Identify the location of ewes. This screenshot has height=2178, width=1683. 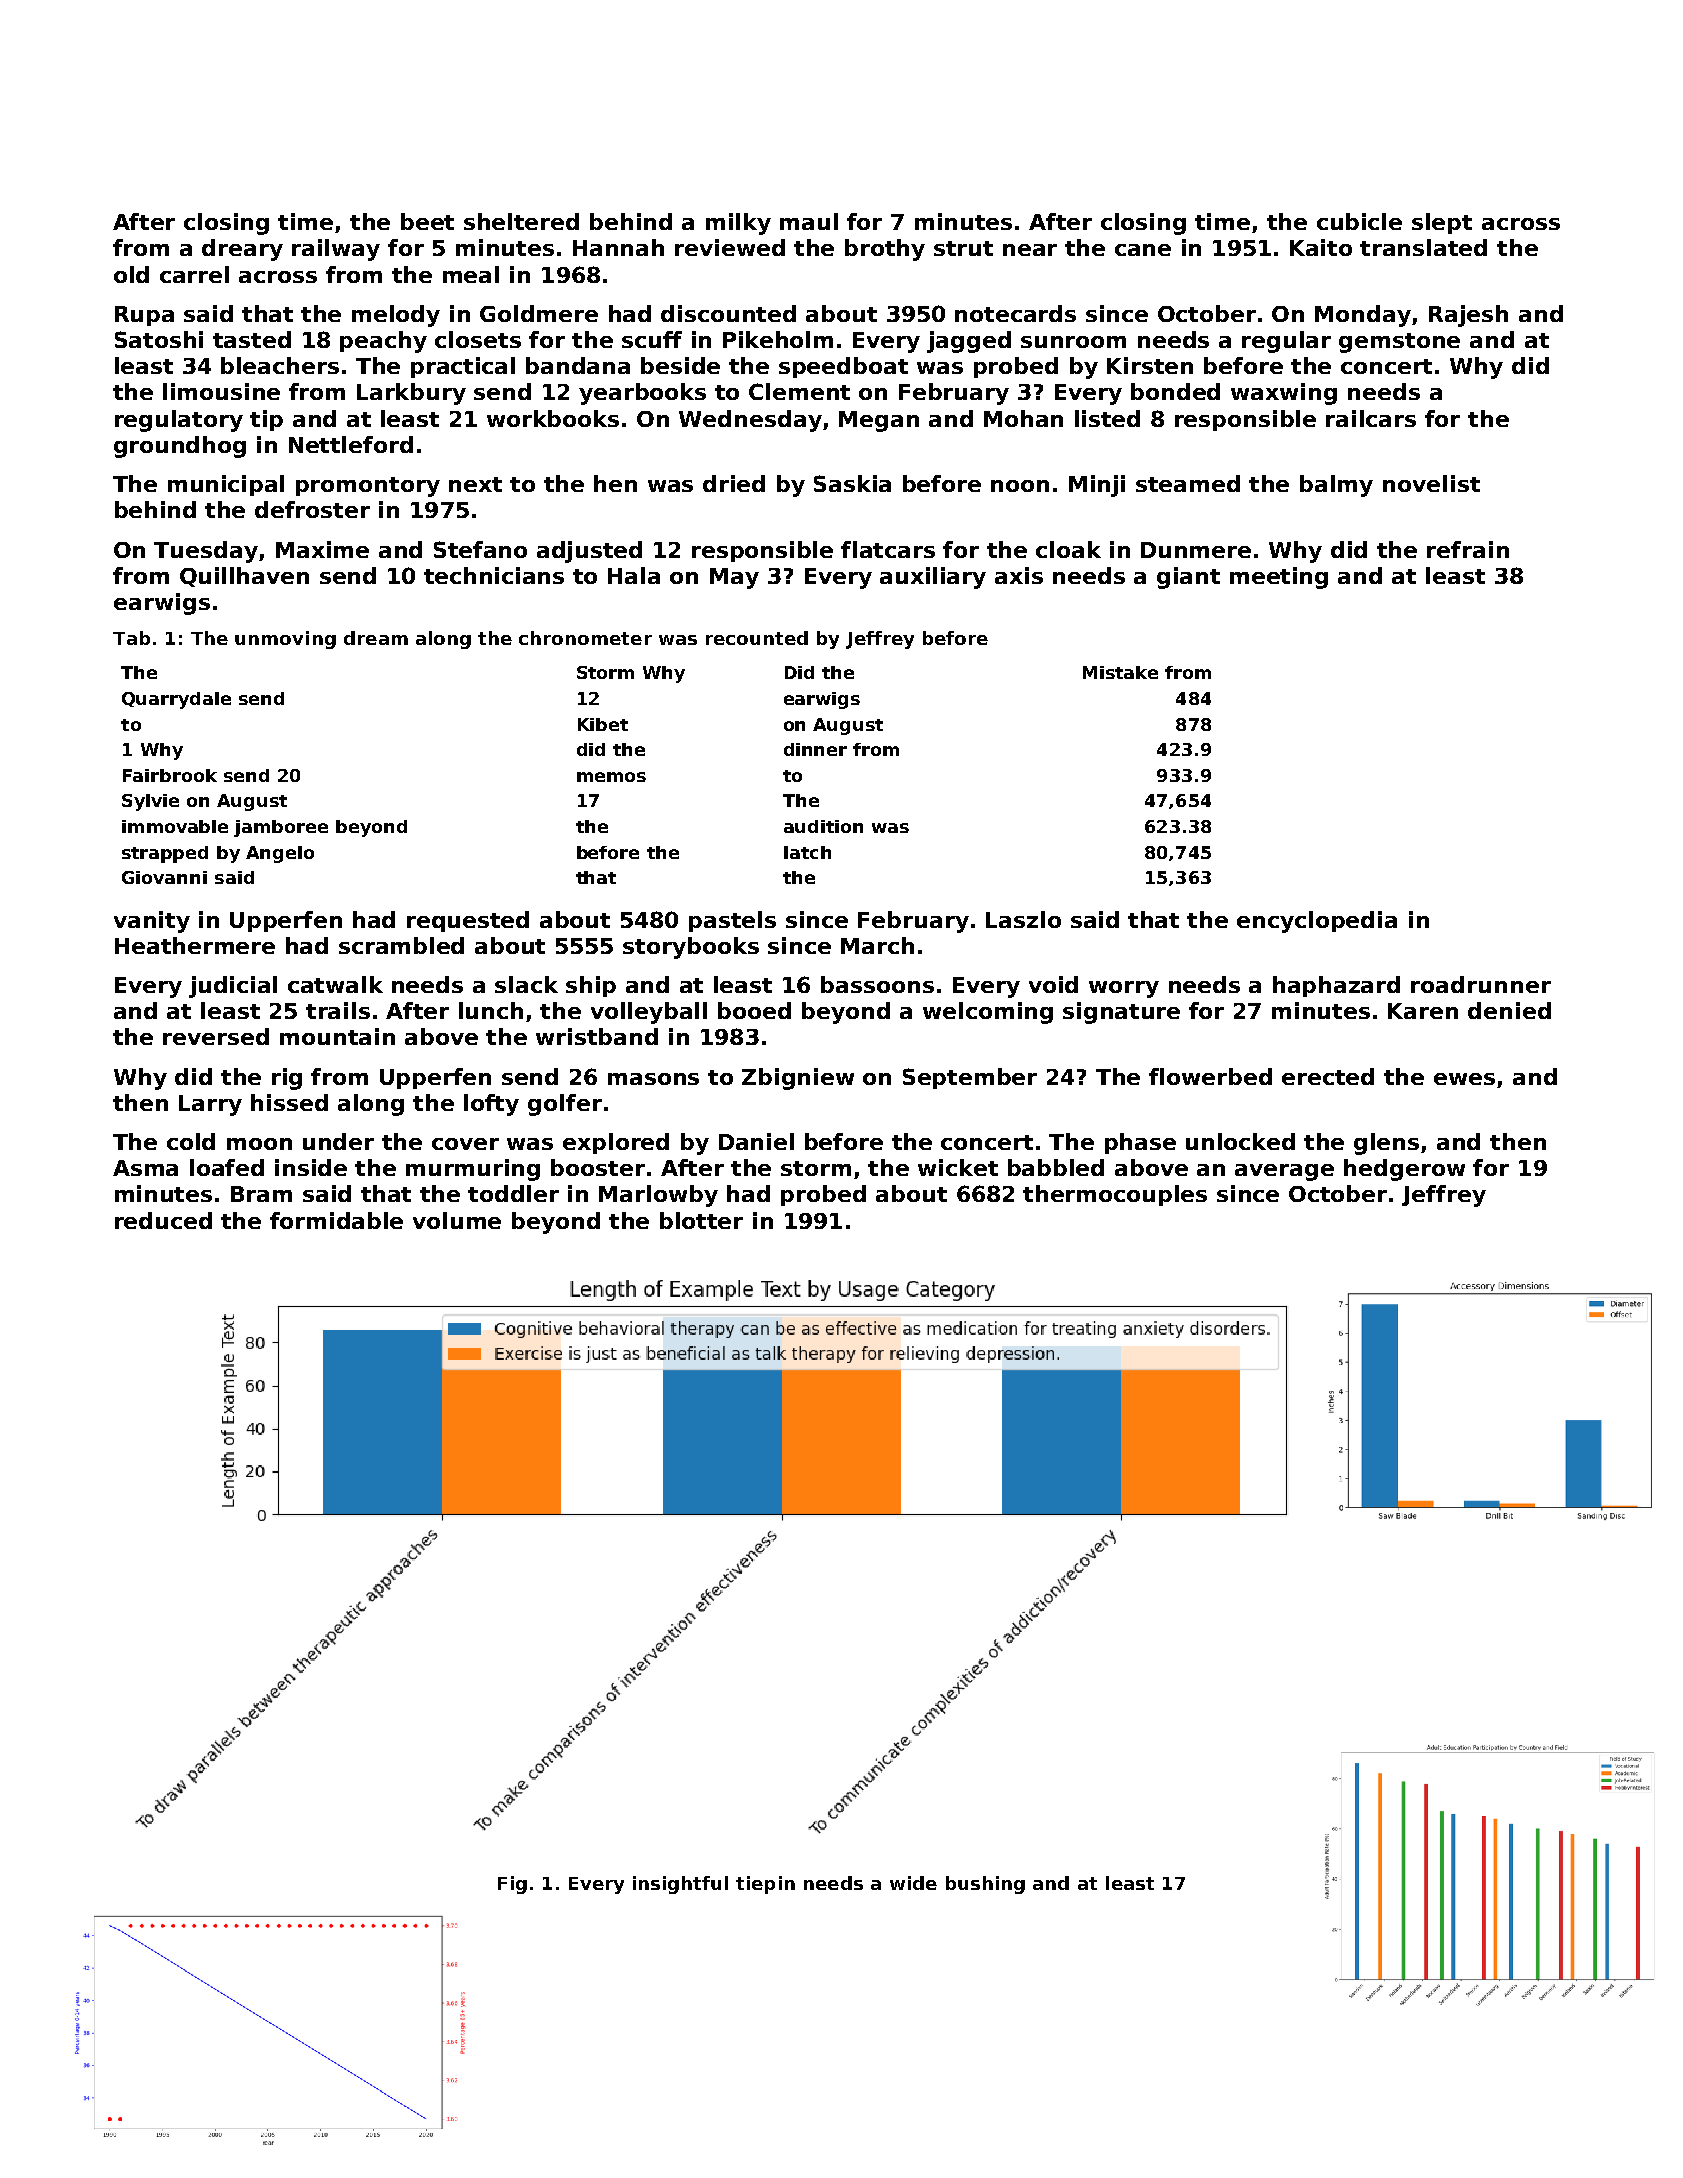
(1464, 1079).
